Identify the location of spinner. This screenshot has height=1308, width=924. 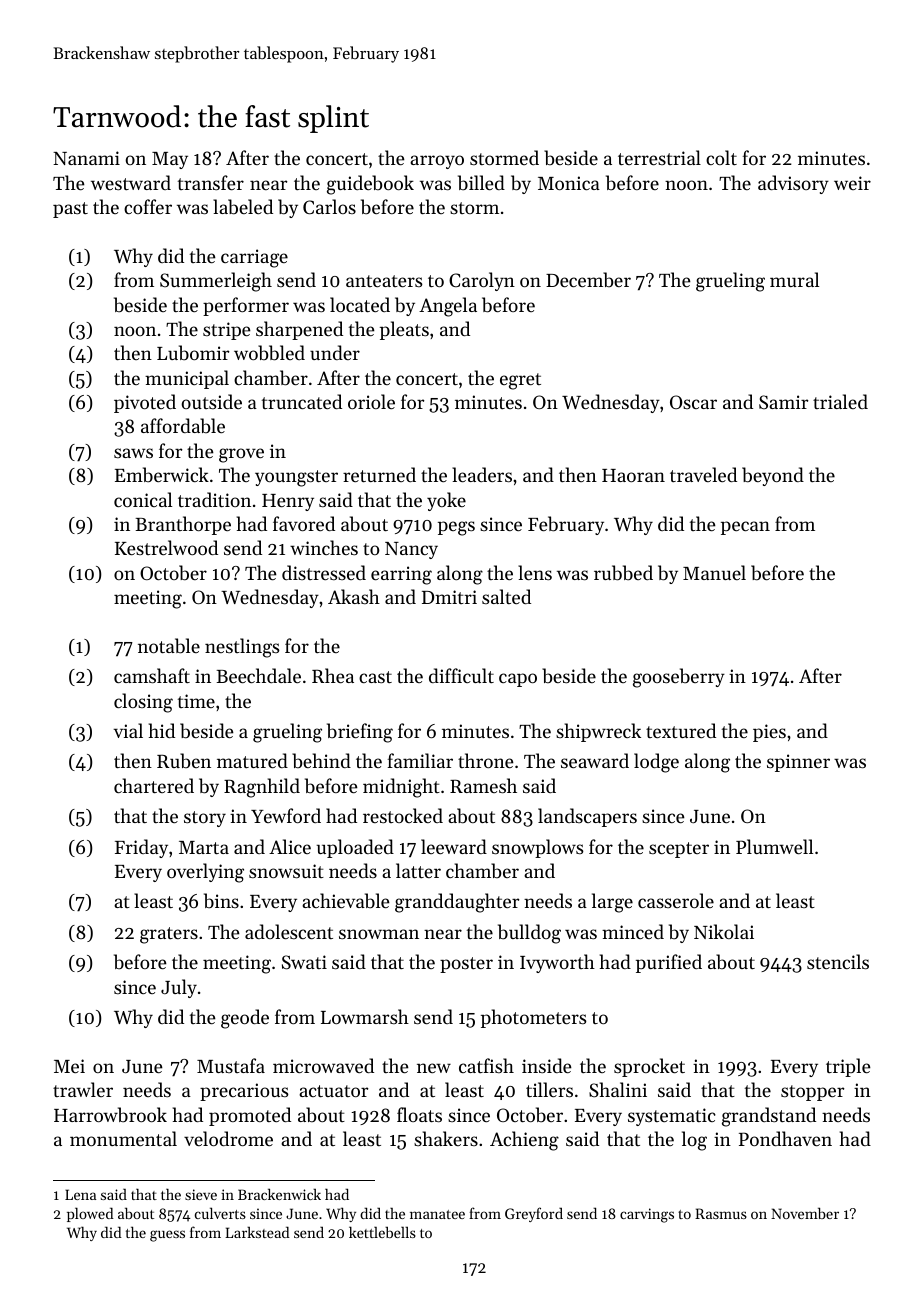
(798, 763).
